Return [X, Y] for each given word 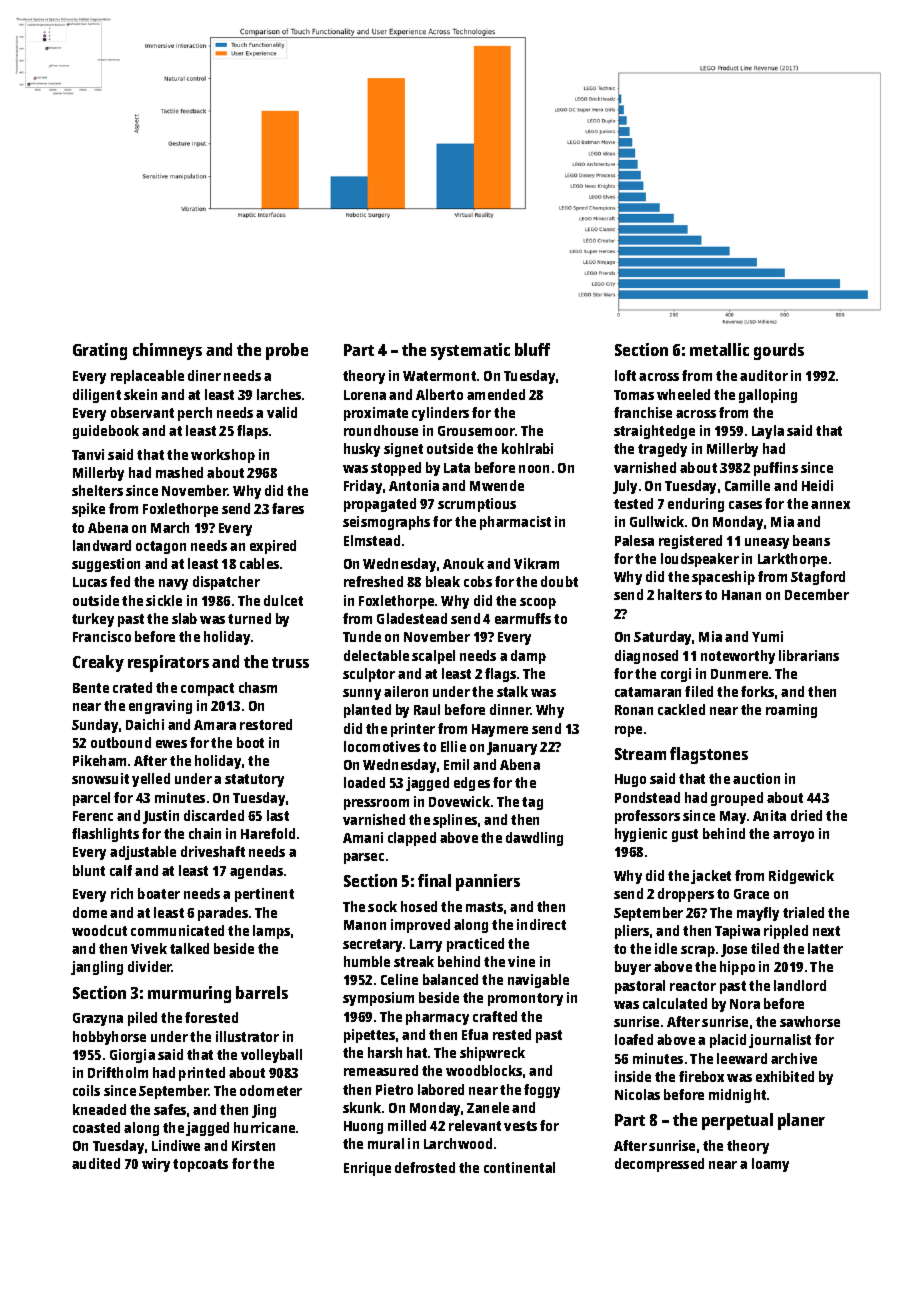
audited [96, 1163]
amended [496, 394]
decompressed [659, 1165]
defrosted [425, 1167]
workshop [223, 456]
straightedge [654, 432]
